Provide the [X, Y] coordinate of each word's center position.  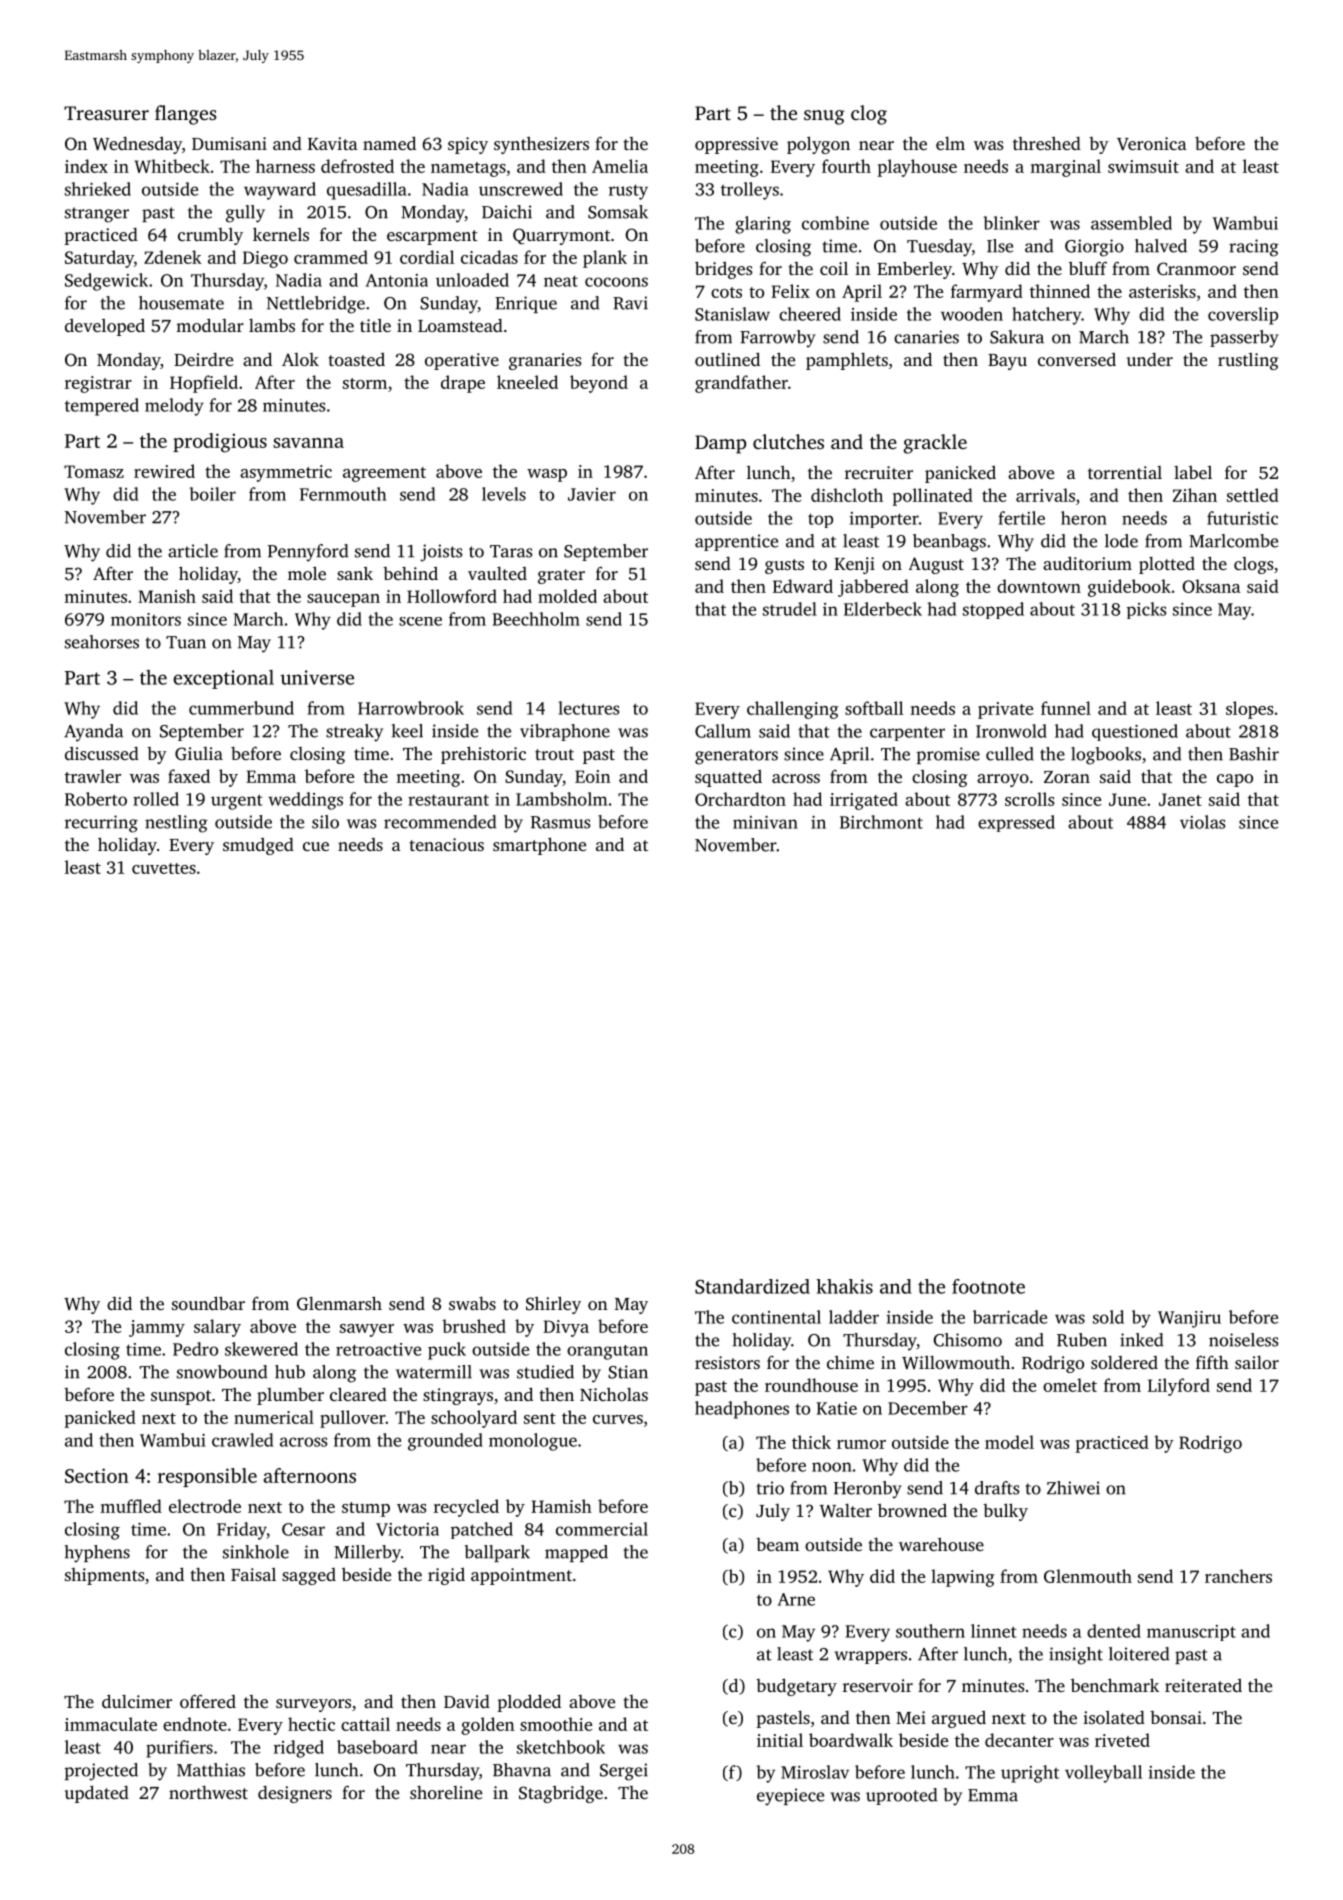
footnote [988, 1286]
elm [950, 143]
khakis [844, 1286]
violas [1202, 822]
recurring [101, 824]
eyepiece [790, 1797]
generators [736, 757]
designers [295, 1794]
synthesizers [541, 145]
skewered [261, 1349]
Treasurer [106, 113]
